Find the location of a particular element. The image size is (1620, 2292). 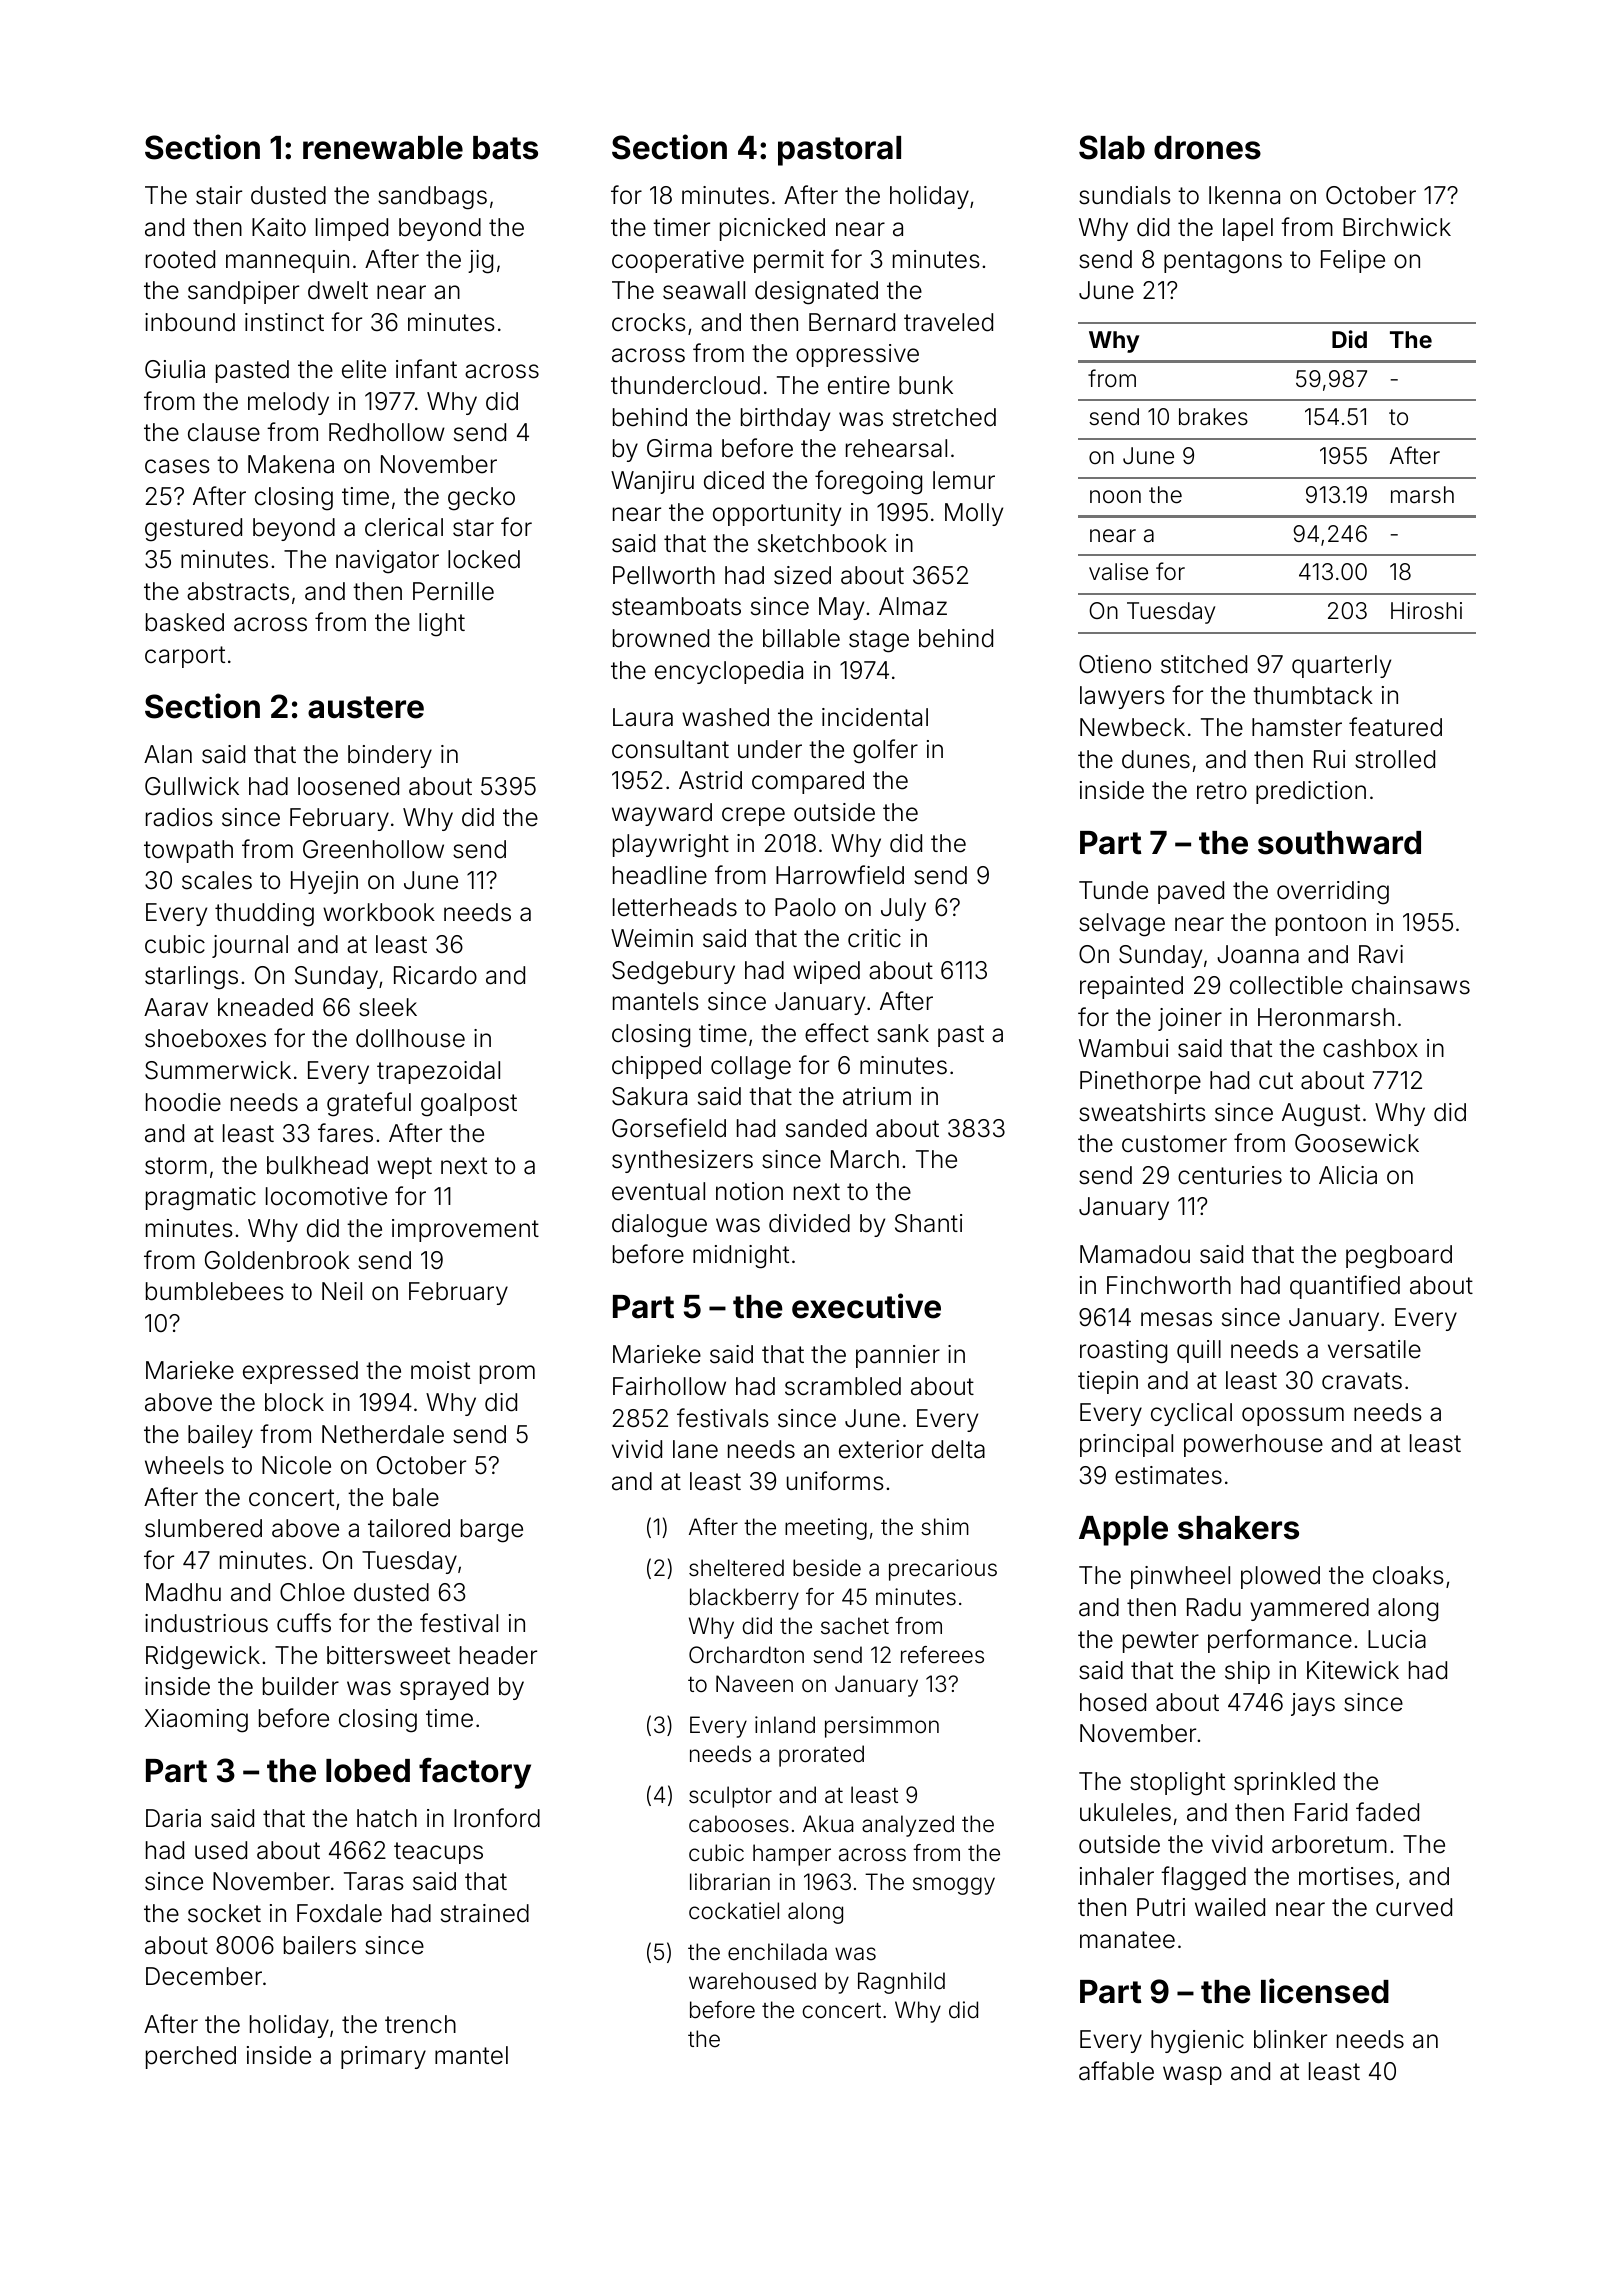

compared is located at coordinates (808, 782).
